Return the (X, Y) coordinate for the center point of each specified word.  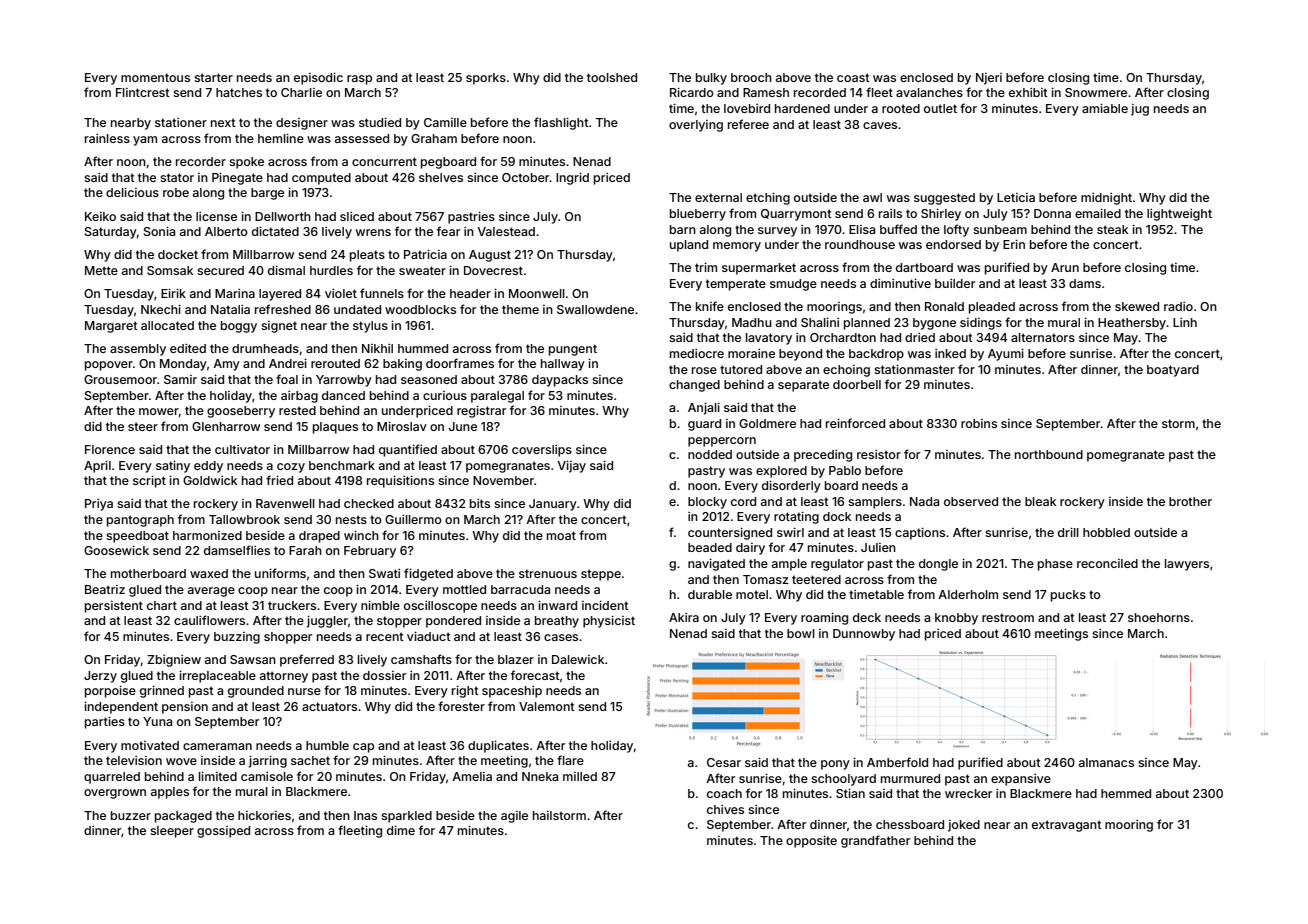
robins (979, 423)
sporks (486, 79)
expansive (1021, 780)
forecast (535, 675)
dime (401, 830)
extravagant (1067, 826)
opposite (811, 841)
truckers (292, 605)
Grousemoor (120, 379)
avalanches (929, 92)
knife (710, 306)
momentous (155, 77)
